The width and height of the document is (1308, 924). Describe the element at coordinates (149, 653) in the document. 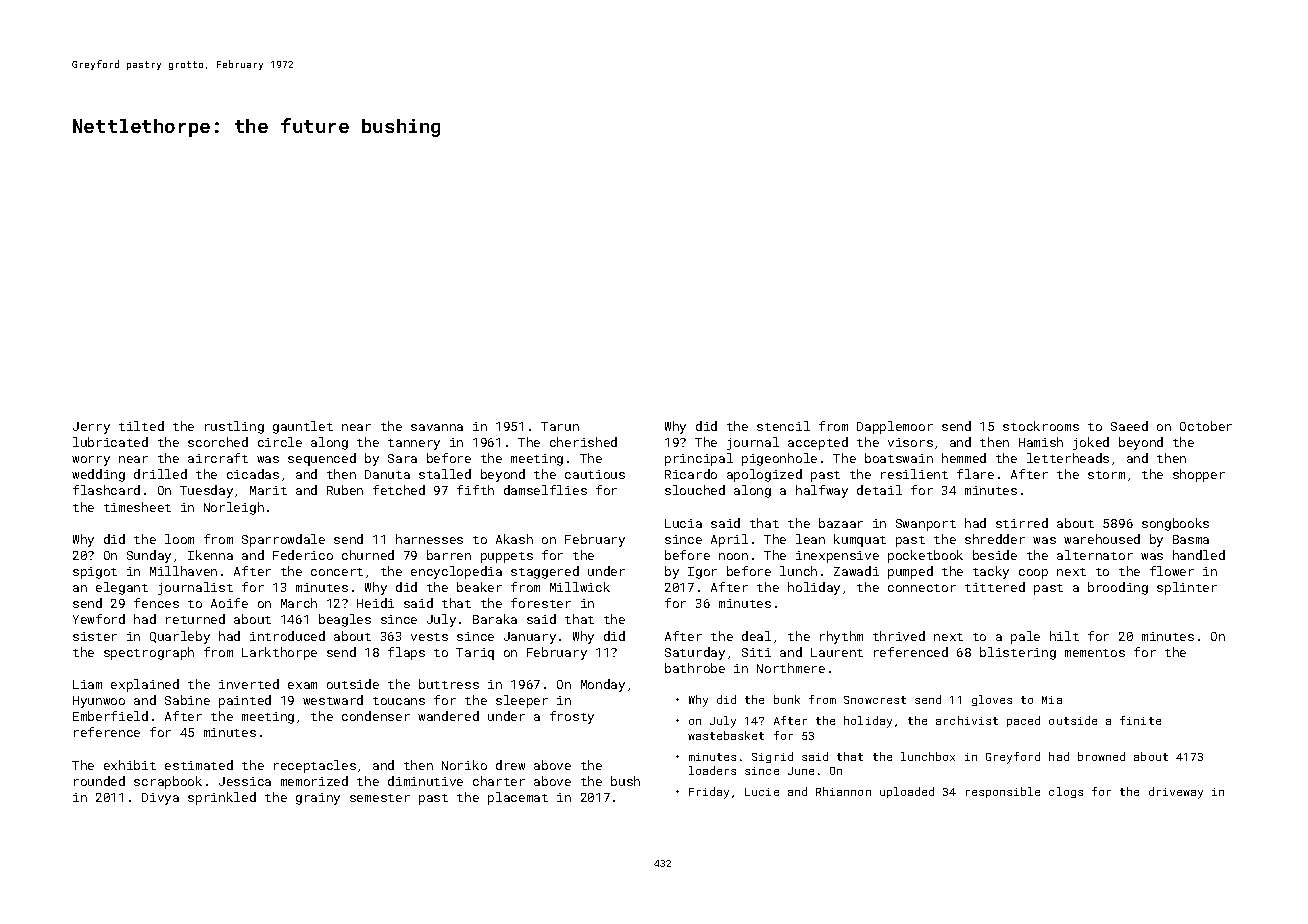

I see `spectrograph` at that location.
